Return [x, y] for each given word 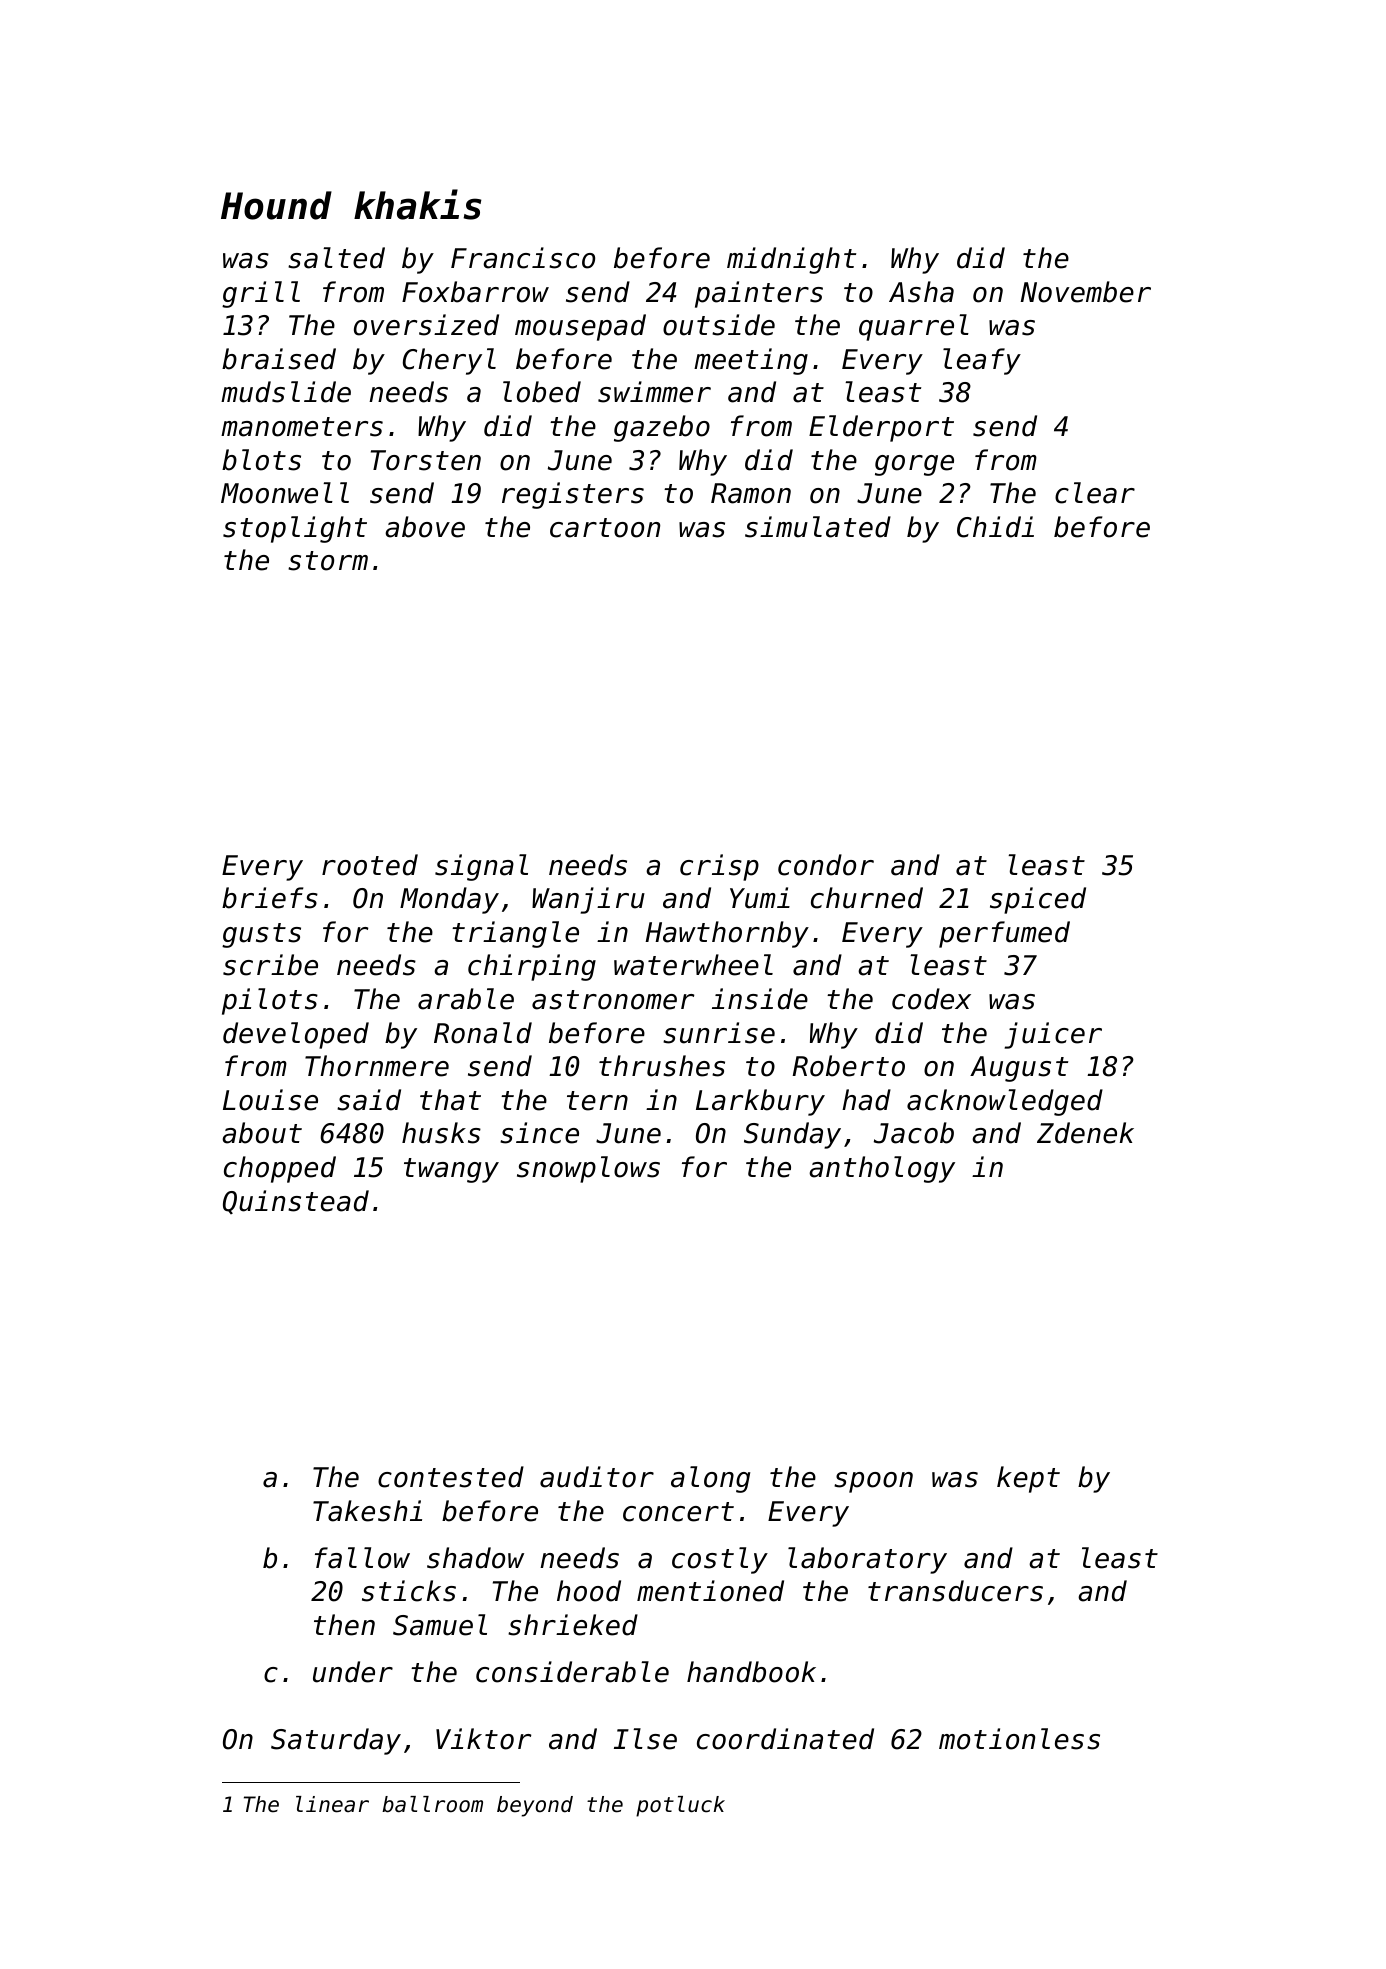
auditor [597, 1477]
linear [332, 1804]
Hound [276, 205]
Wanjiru [588, 900]
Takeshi [367, 1511]
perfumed [1004, 934]
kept [1028, 1479]
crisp [719, 867]
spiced [1038, 900]
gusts [261, 935]
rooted [370, 865]
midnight [791, 260]
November [1086, 292]
